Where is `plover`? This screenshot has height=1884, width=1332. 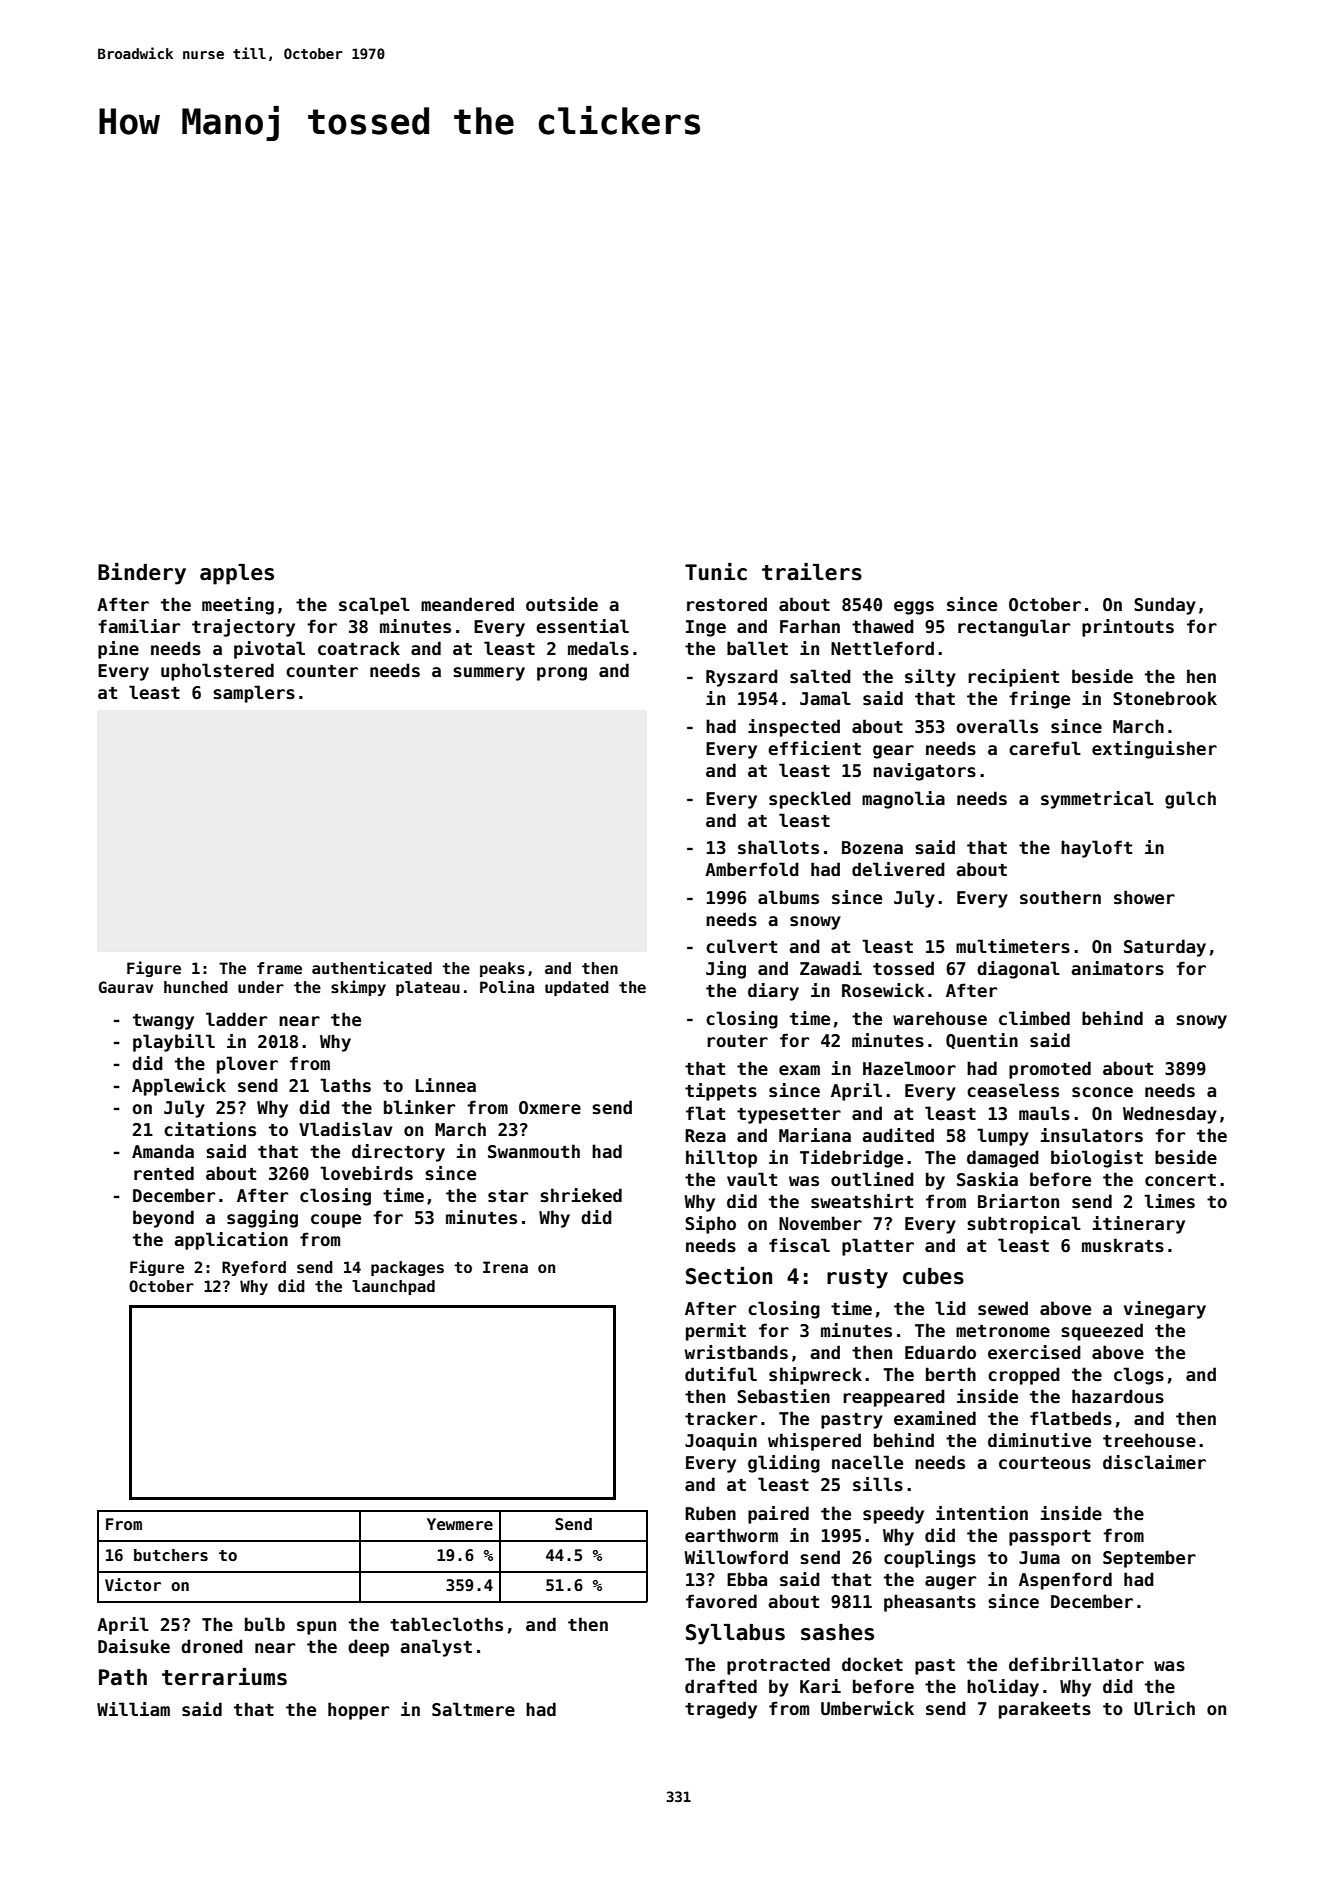
plover is located at coordinates (247, 1065).
